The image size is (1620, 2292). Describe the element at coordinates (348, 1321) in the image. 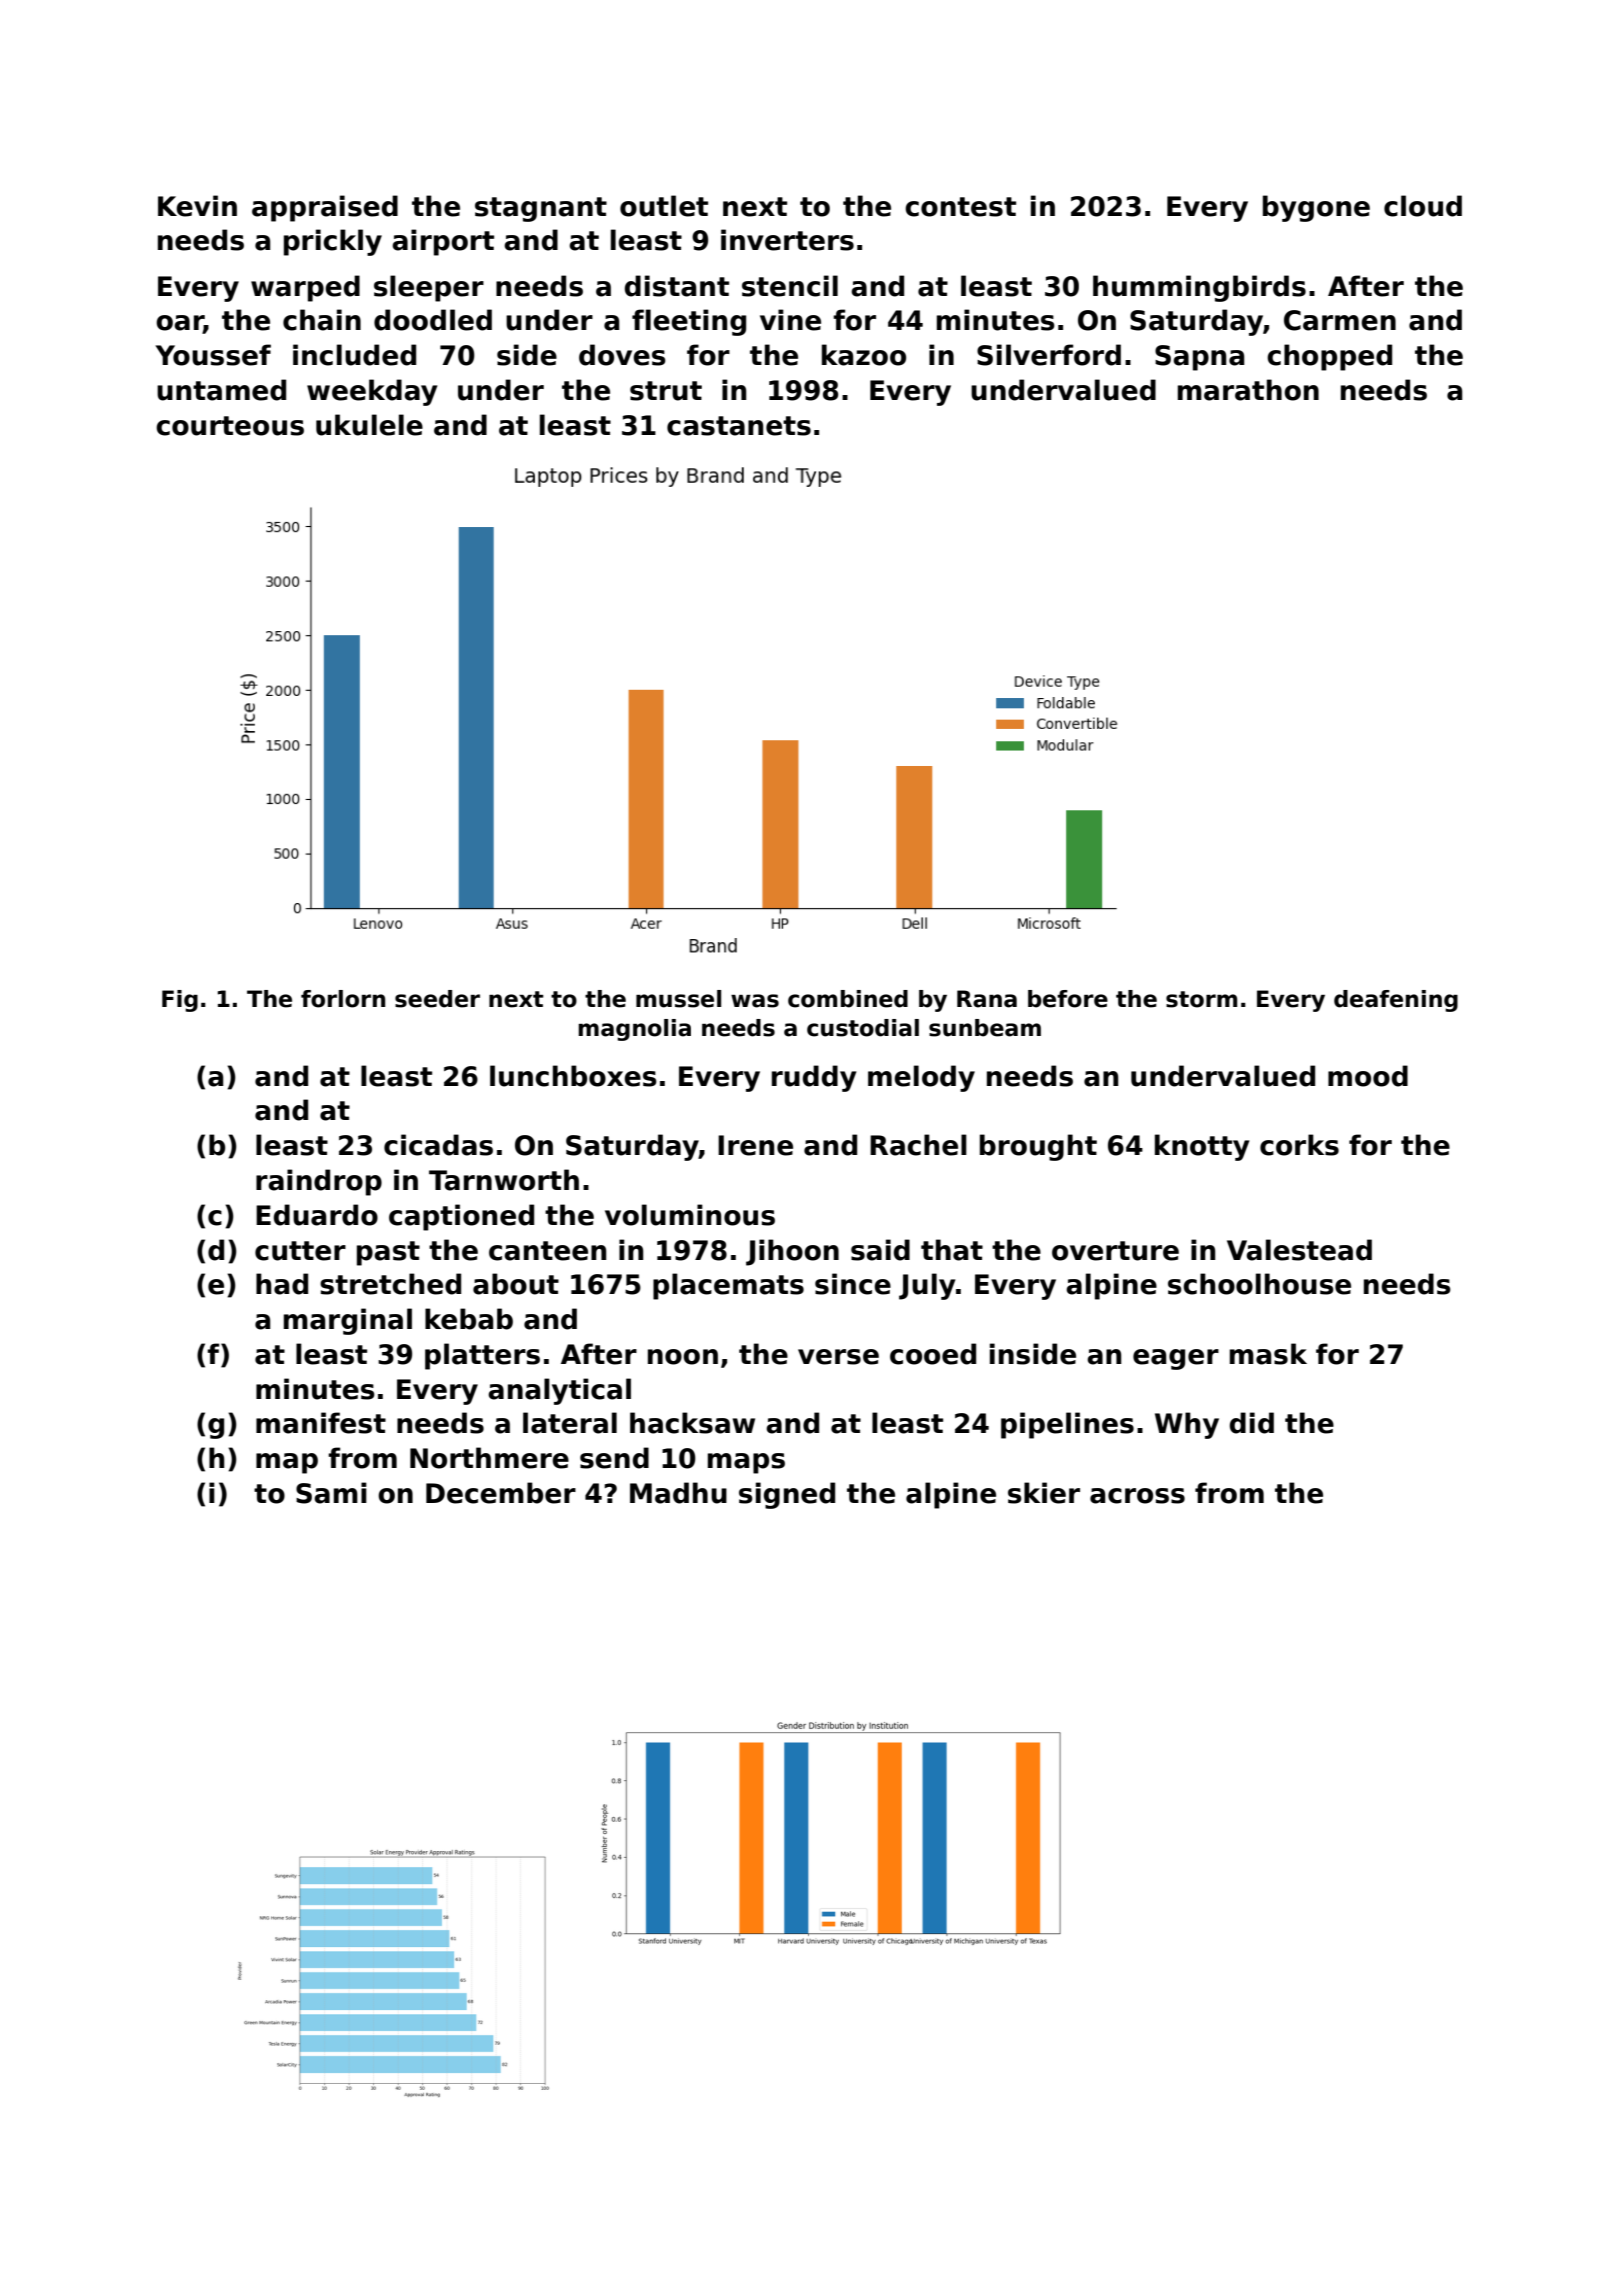

I see `marginal` at that location.
